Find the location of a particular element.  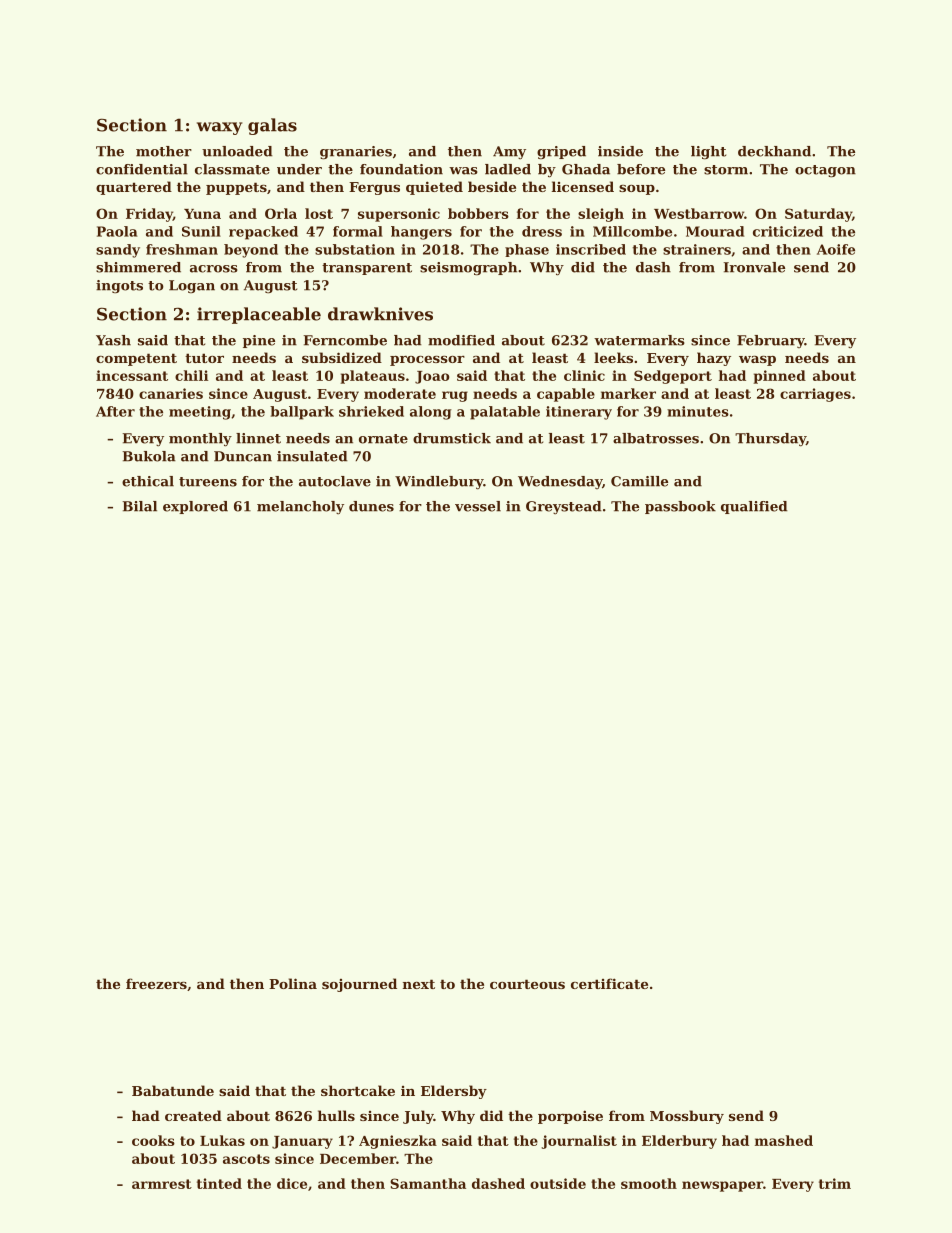

Bilal is located at coordinates (140, 506).
